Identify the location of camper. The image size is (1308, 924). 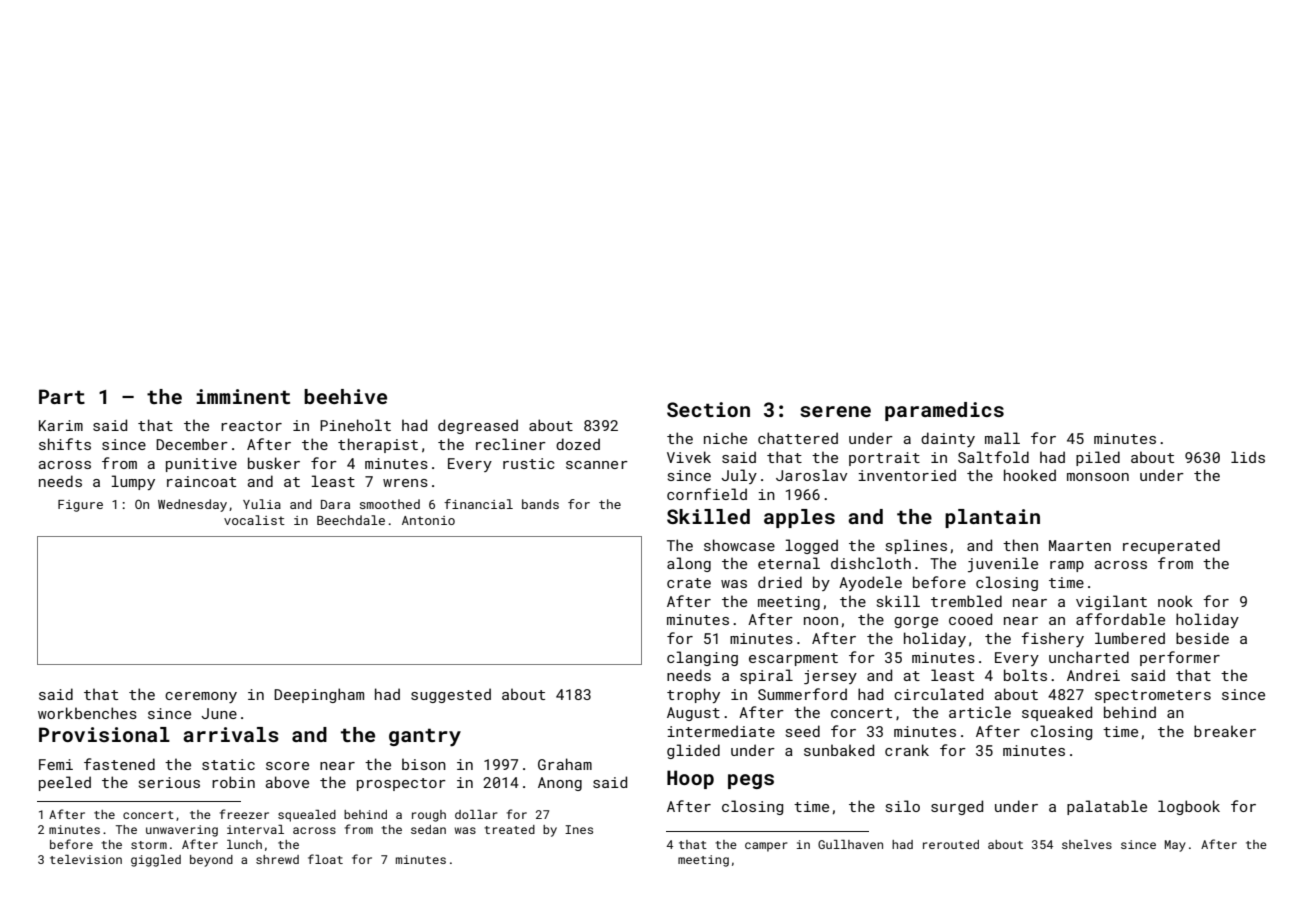
(766, 847).
